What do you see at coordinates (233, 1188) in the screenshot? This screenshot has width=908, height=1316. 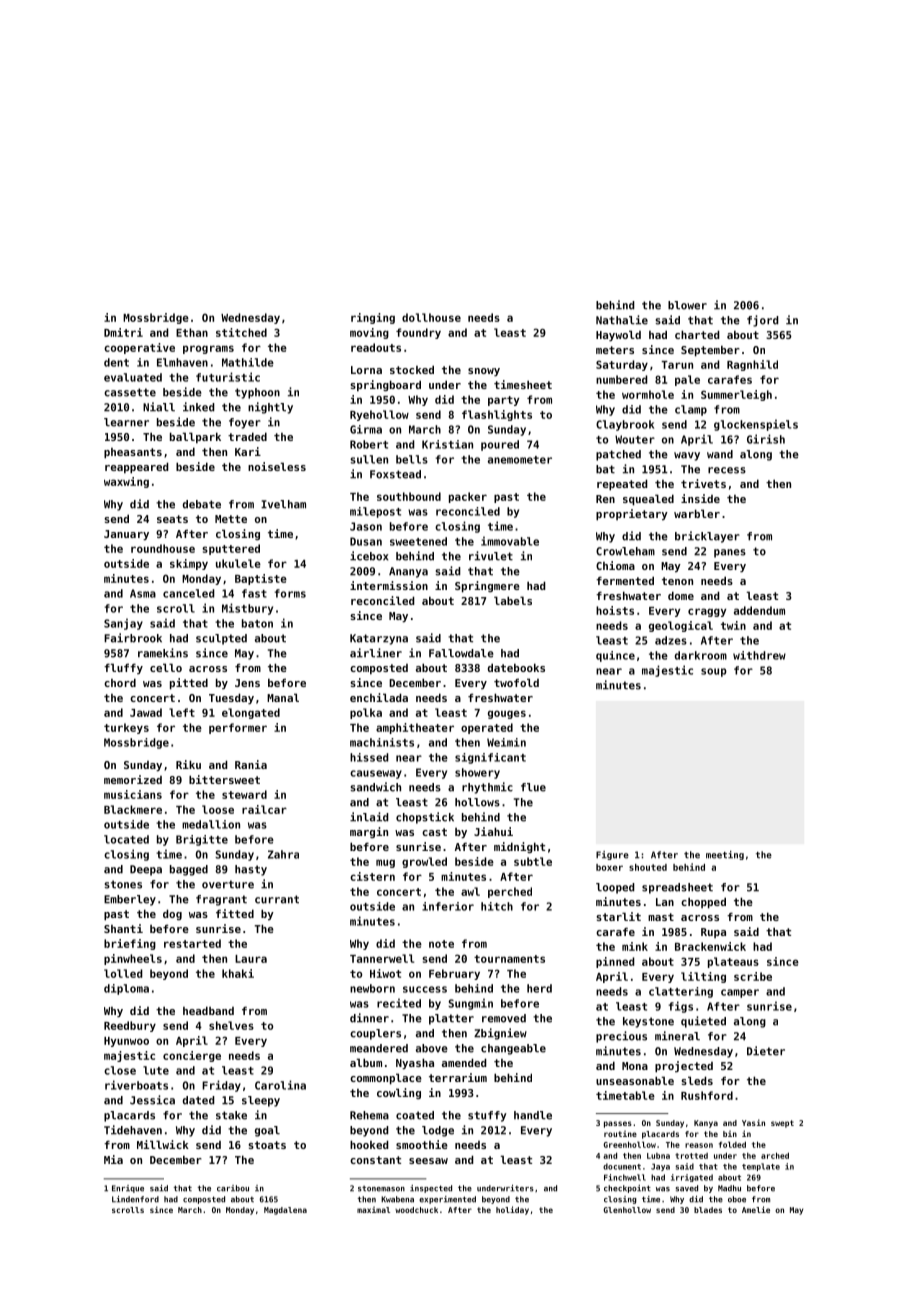 I see `caribou` at bounding box center [233, 1188].
